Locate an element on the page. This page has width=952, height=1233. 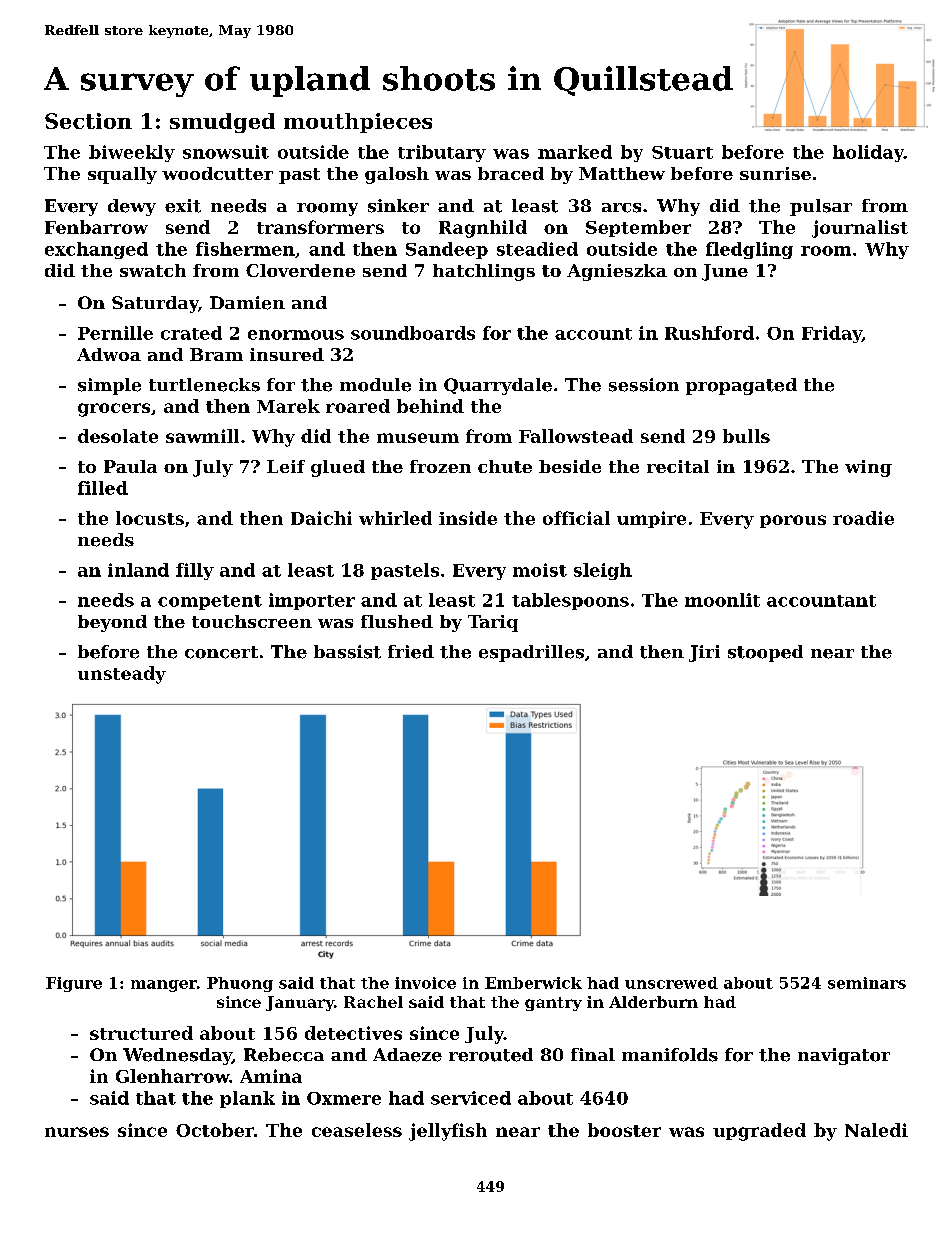
Naledi is located at coordinates (876, 1130).
